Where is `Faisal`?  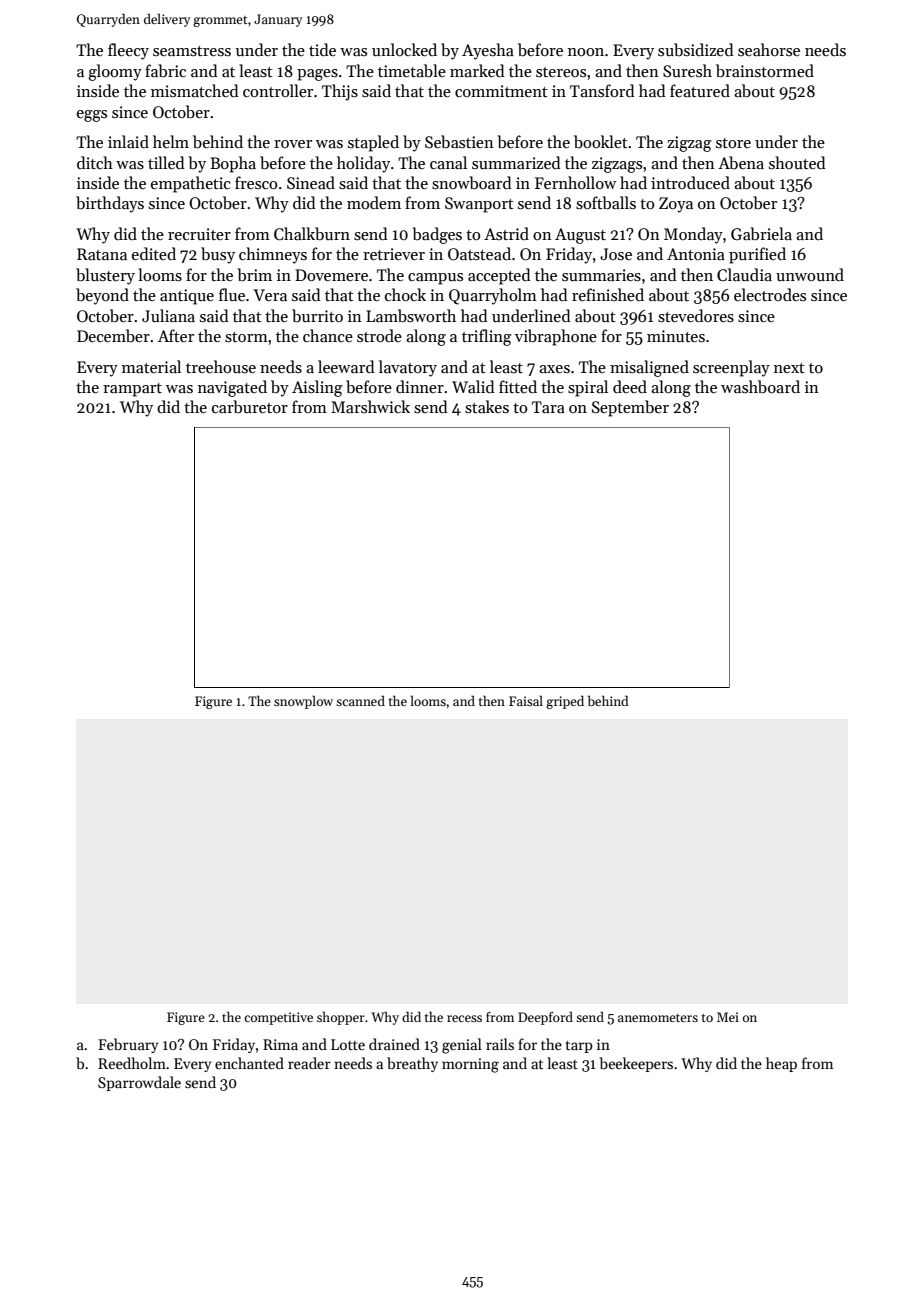 Faisal is located at coordinates (526, 700).
